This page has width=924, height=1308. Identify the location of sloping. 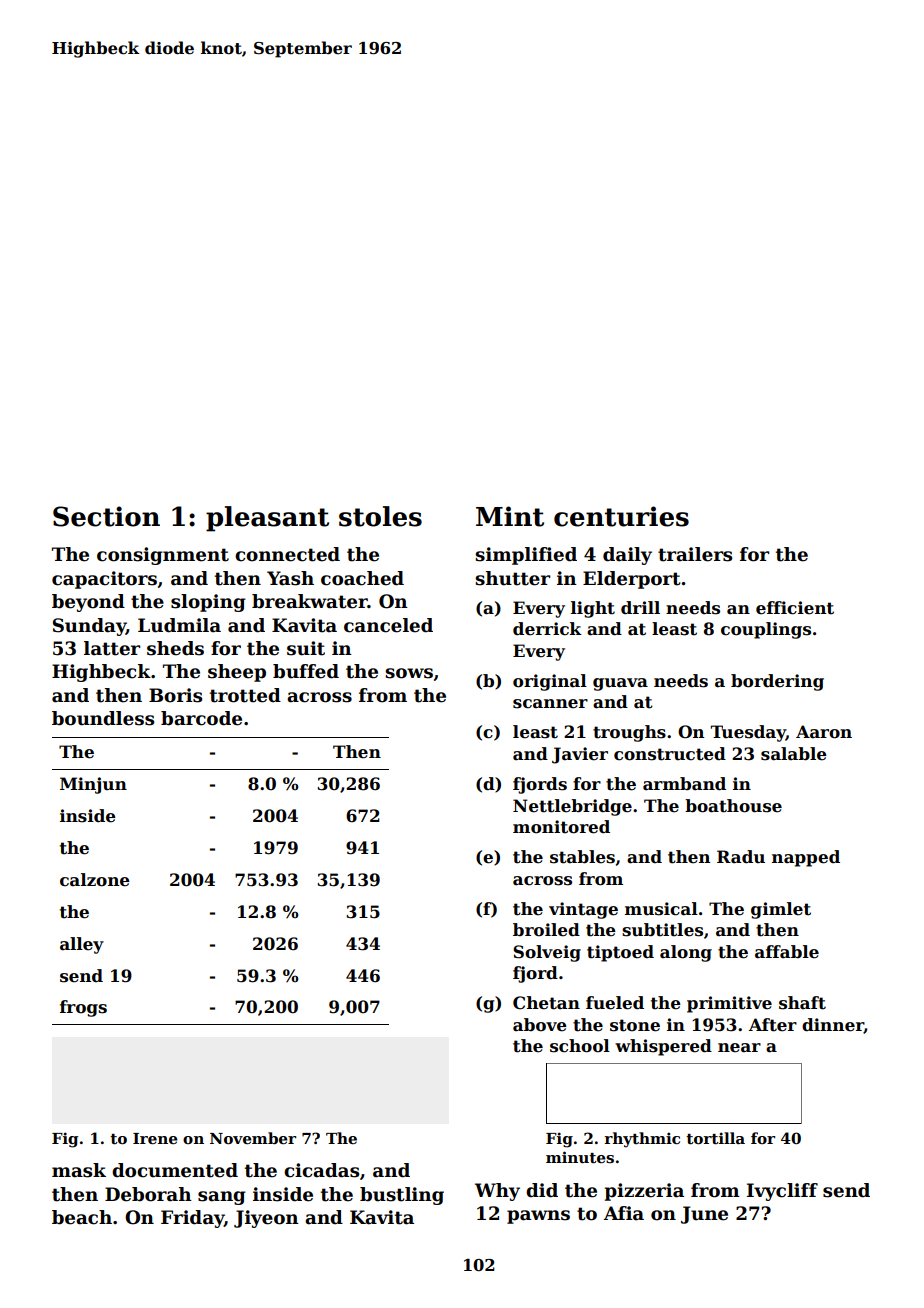
(208, 603).
